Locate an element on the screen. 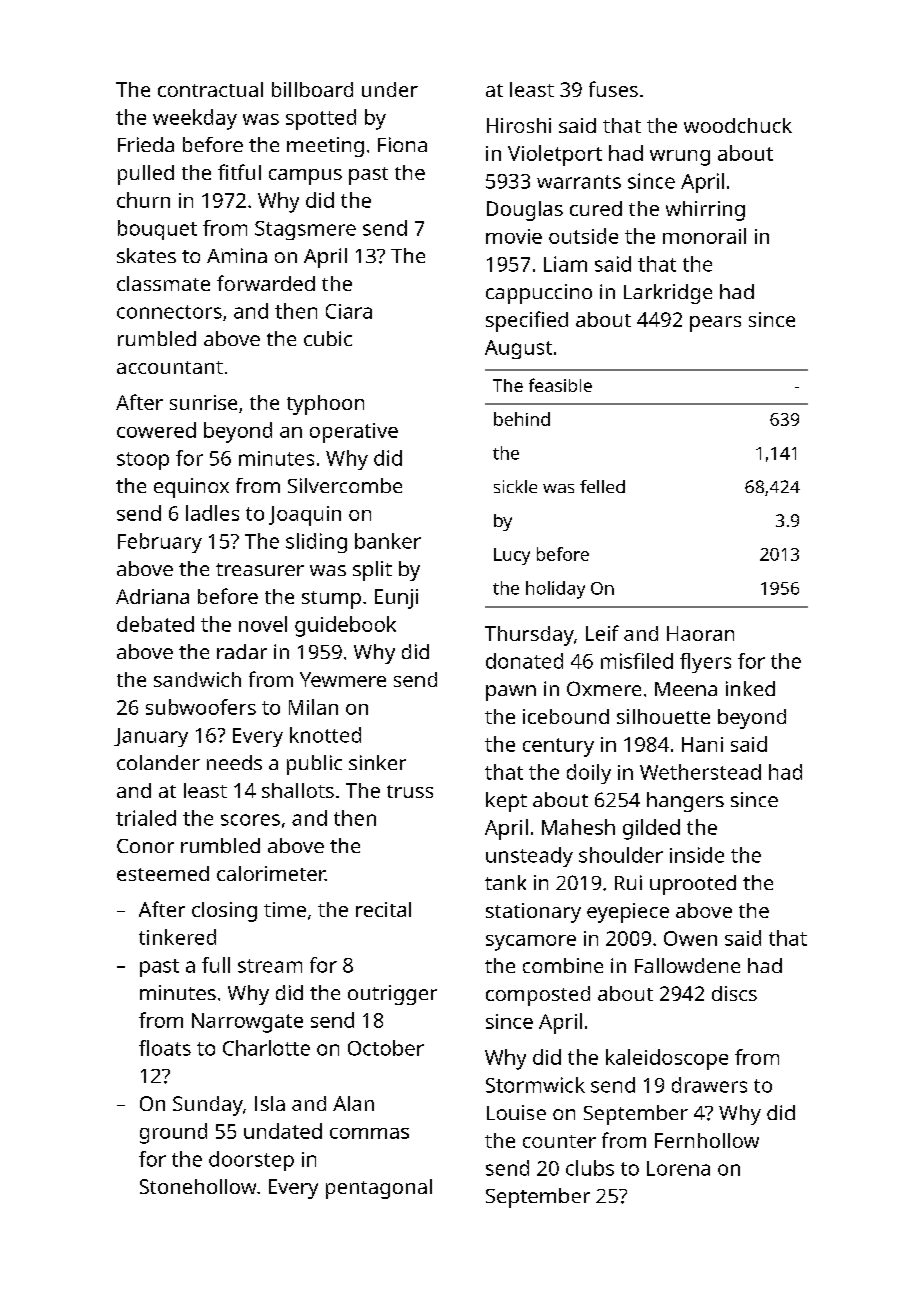 The image size is (924, 1311). kept is located at coordinates (506, 802).
